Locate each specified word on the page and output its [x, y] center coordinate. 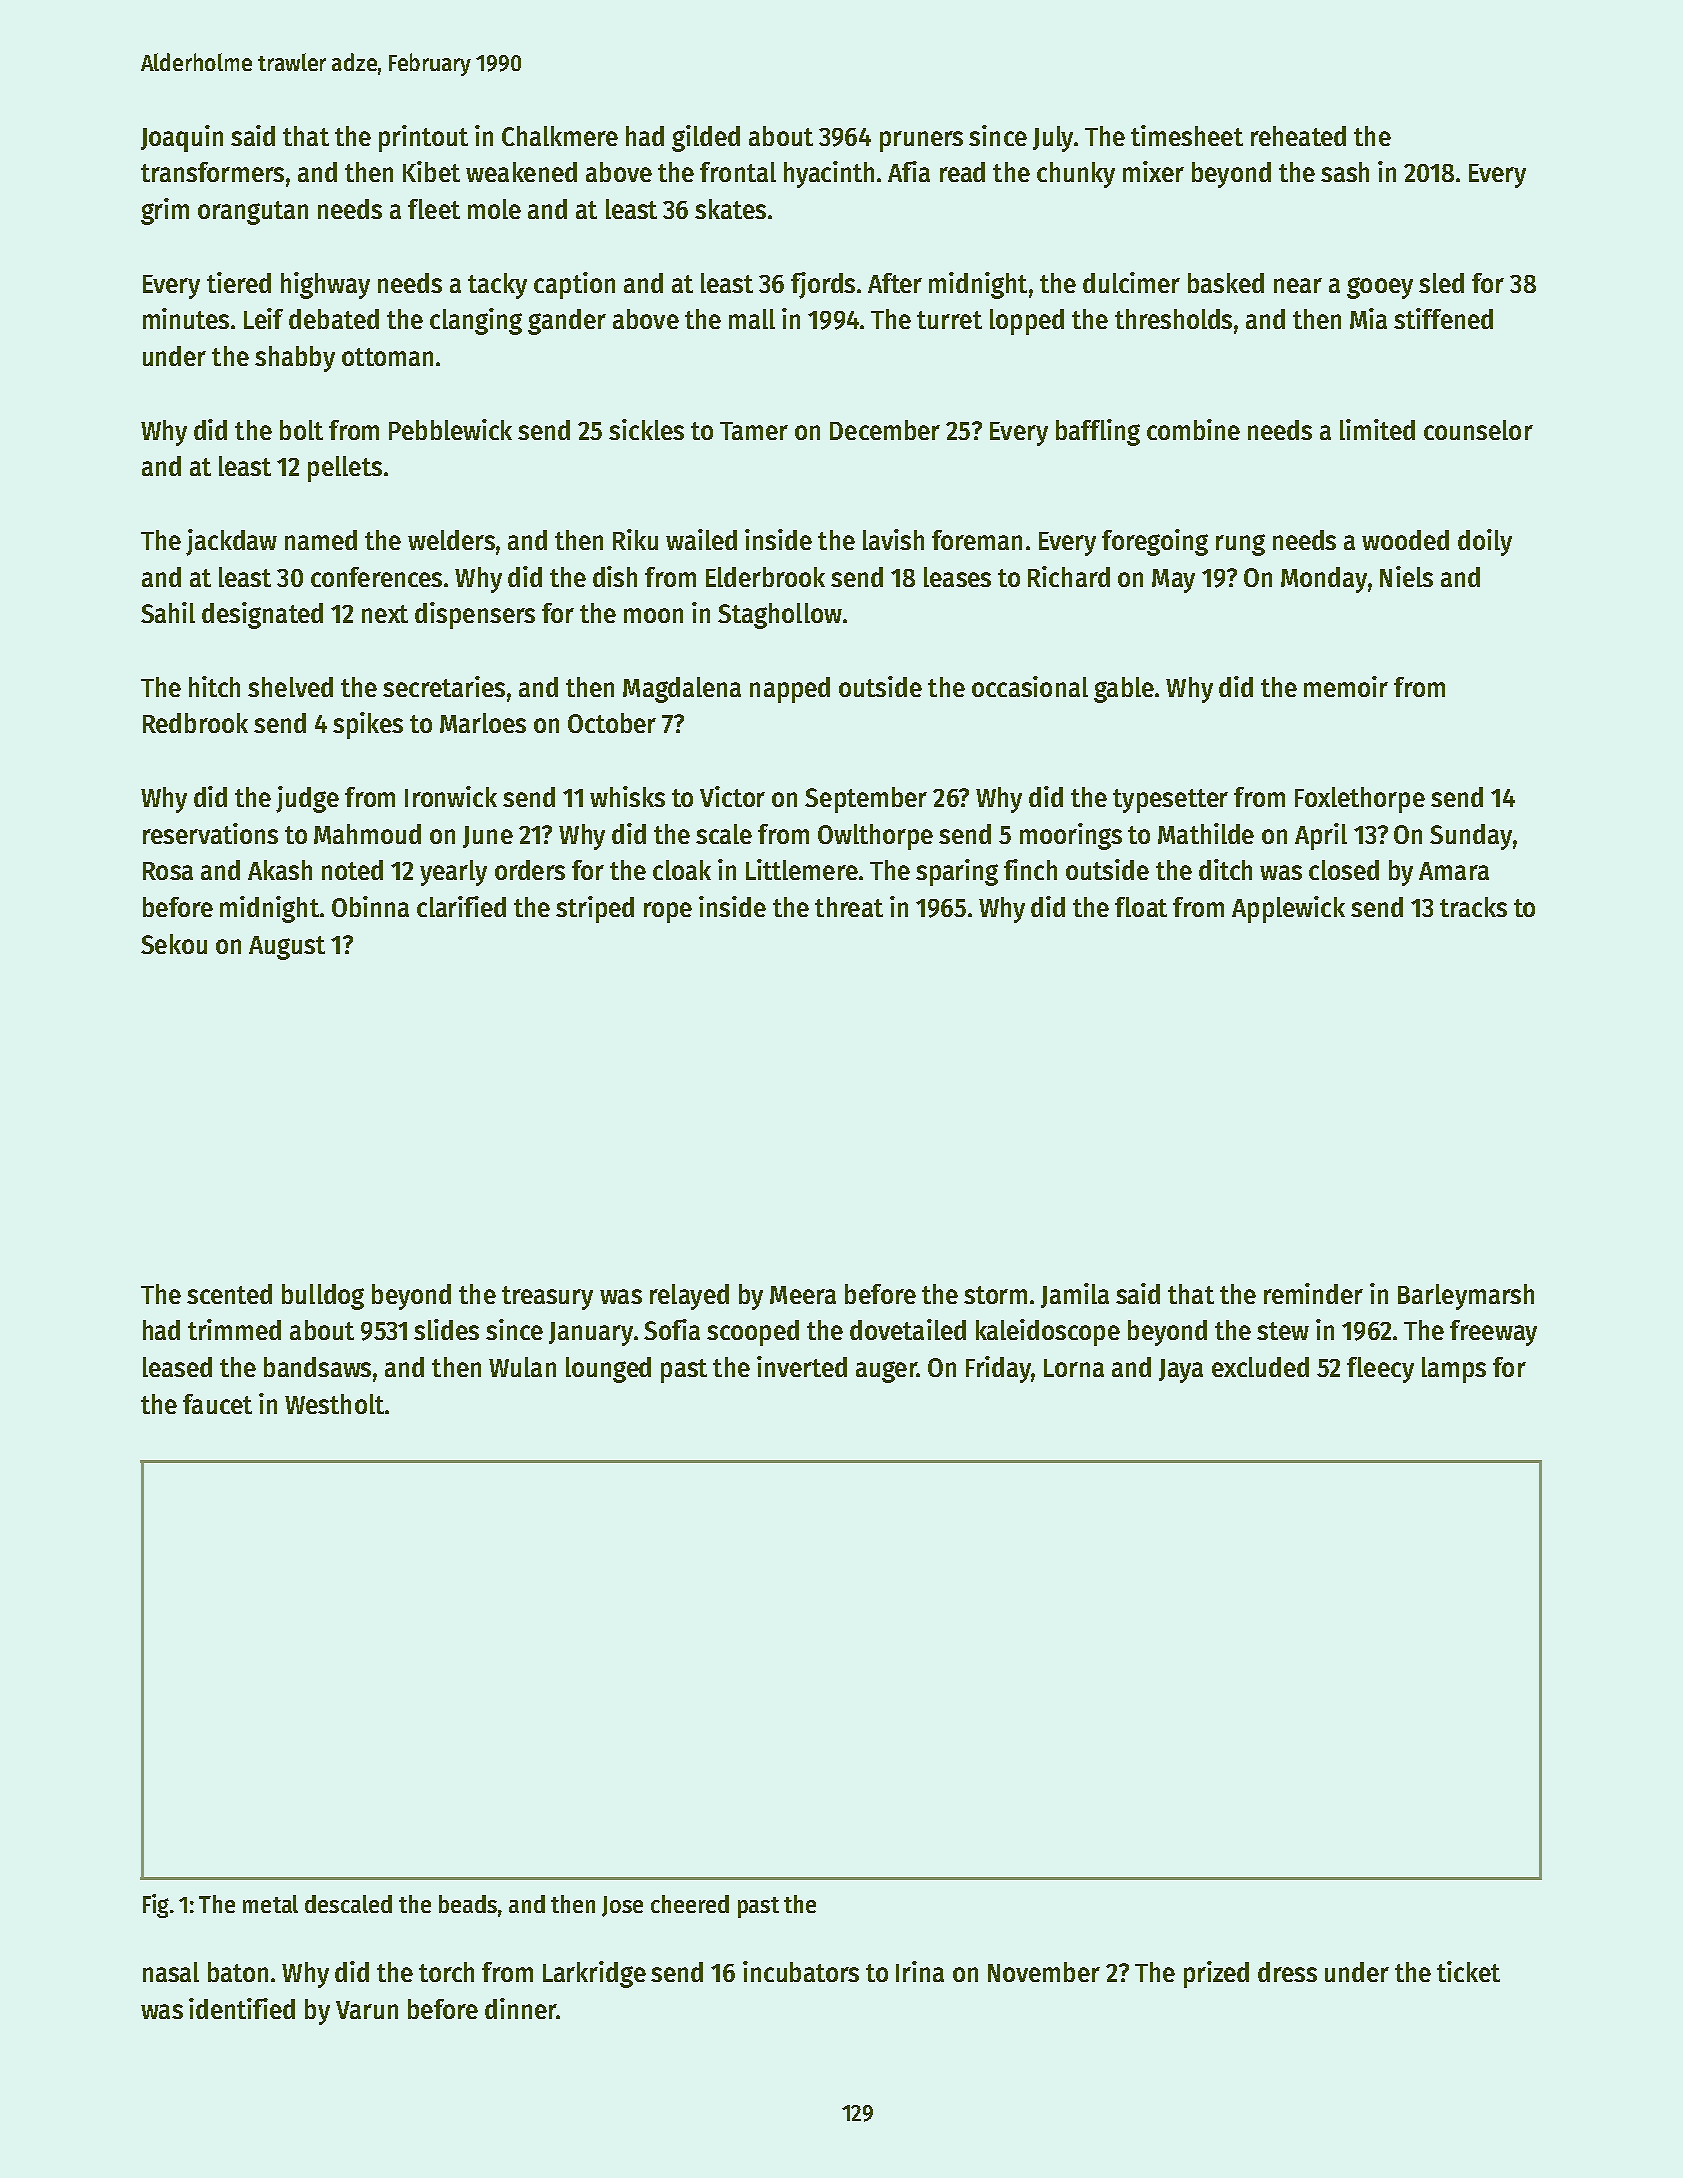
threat [849, 907]
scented [229, 1294]
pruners [921, 141]
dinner [520, 2008]
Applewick [1288, 909]
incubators [801, 1971]
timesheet [1187, 135]
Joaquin [182, 138]
